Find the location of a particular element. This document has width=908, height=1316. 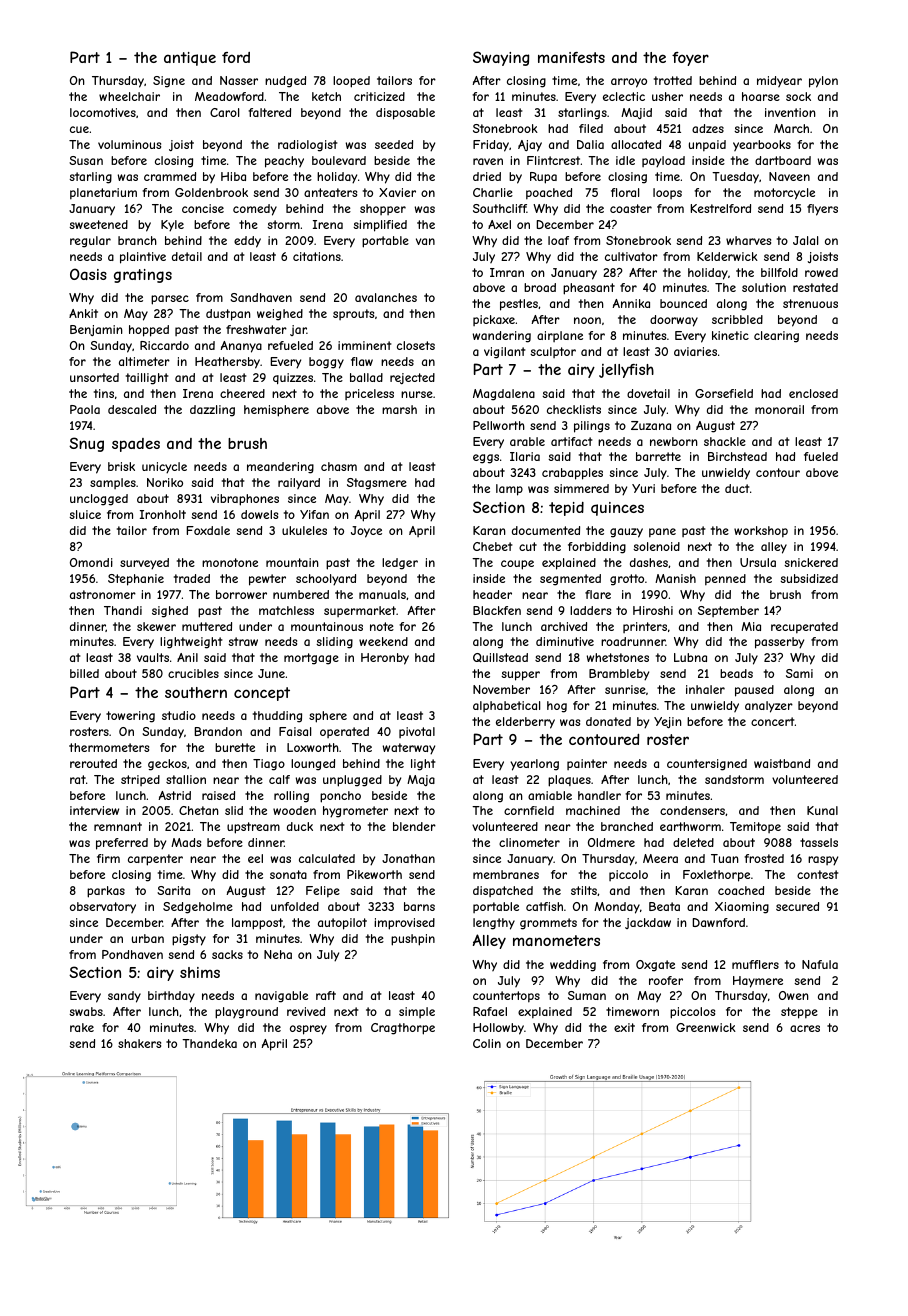

unsorted is located at coordinates (94, 377).
